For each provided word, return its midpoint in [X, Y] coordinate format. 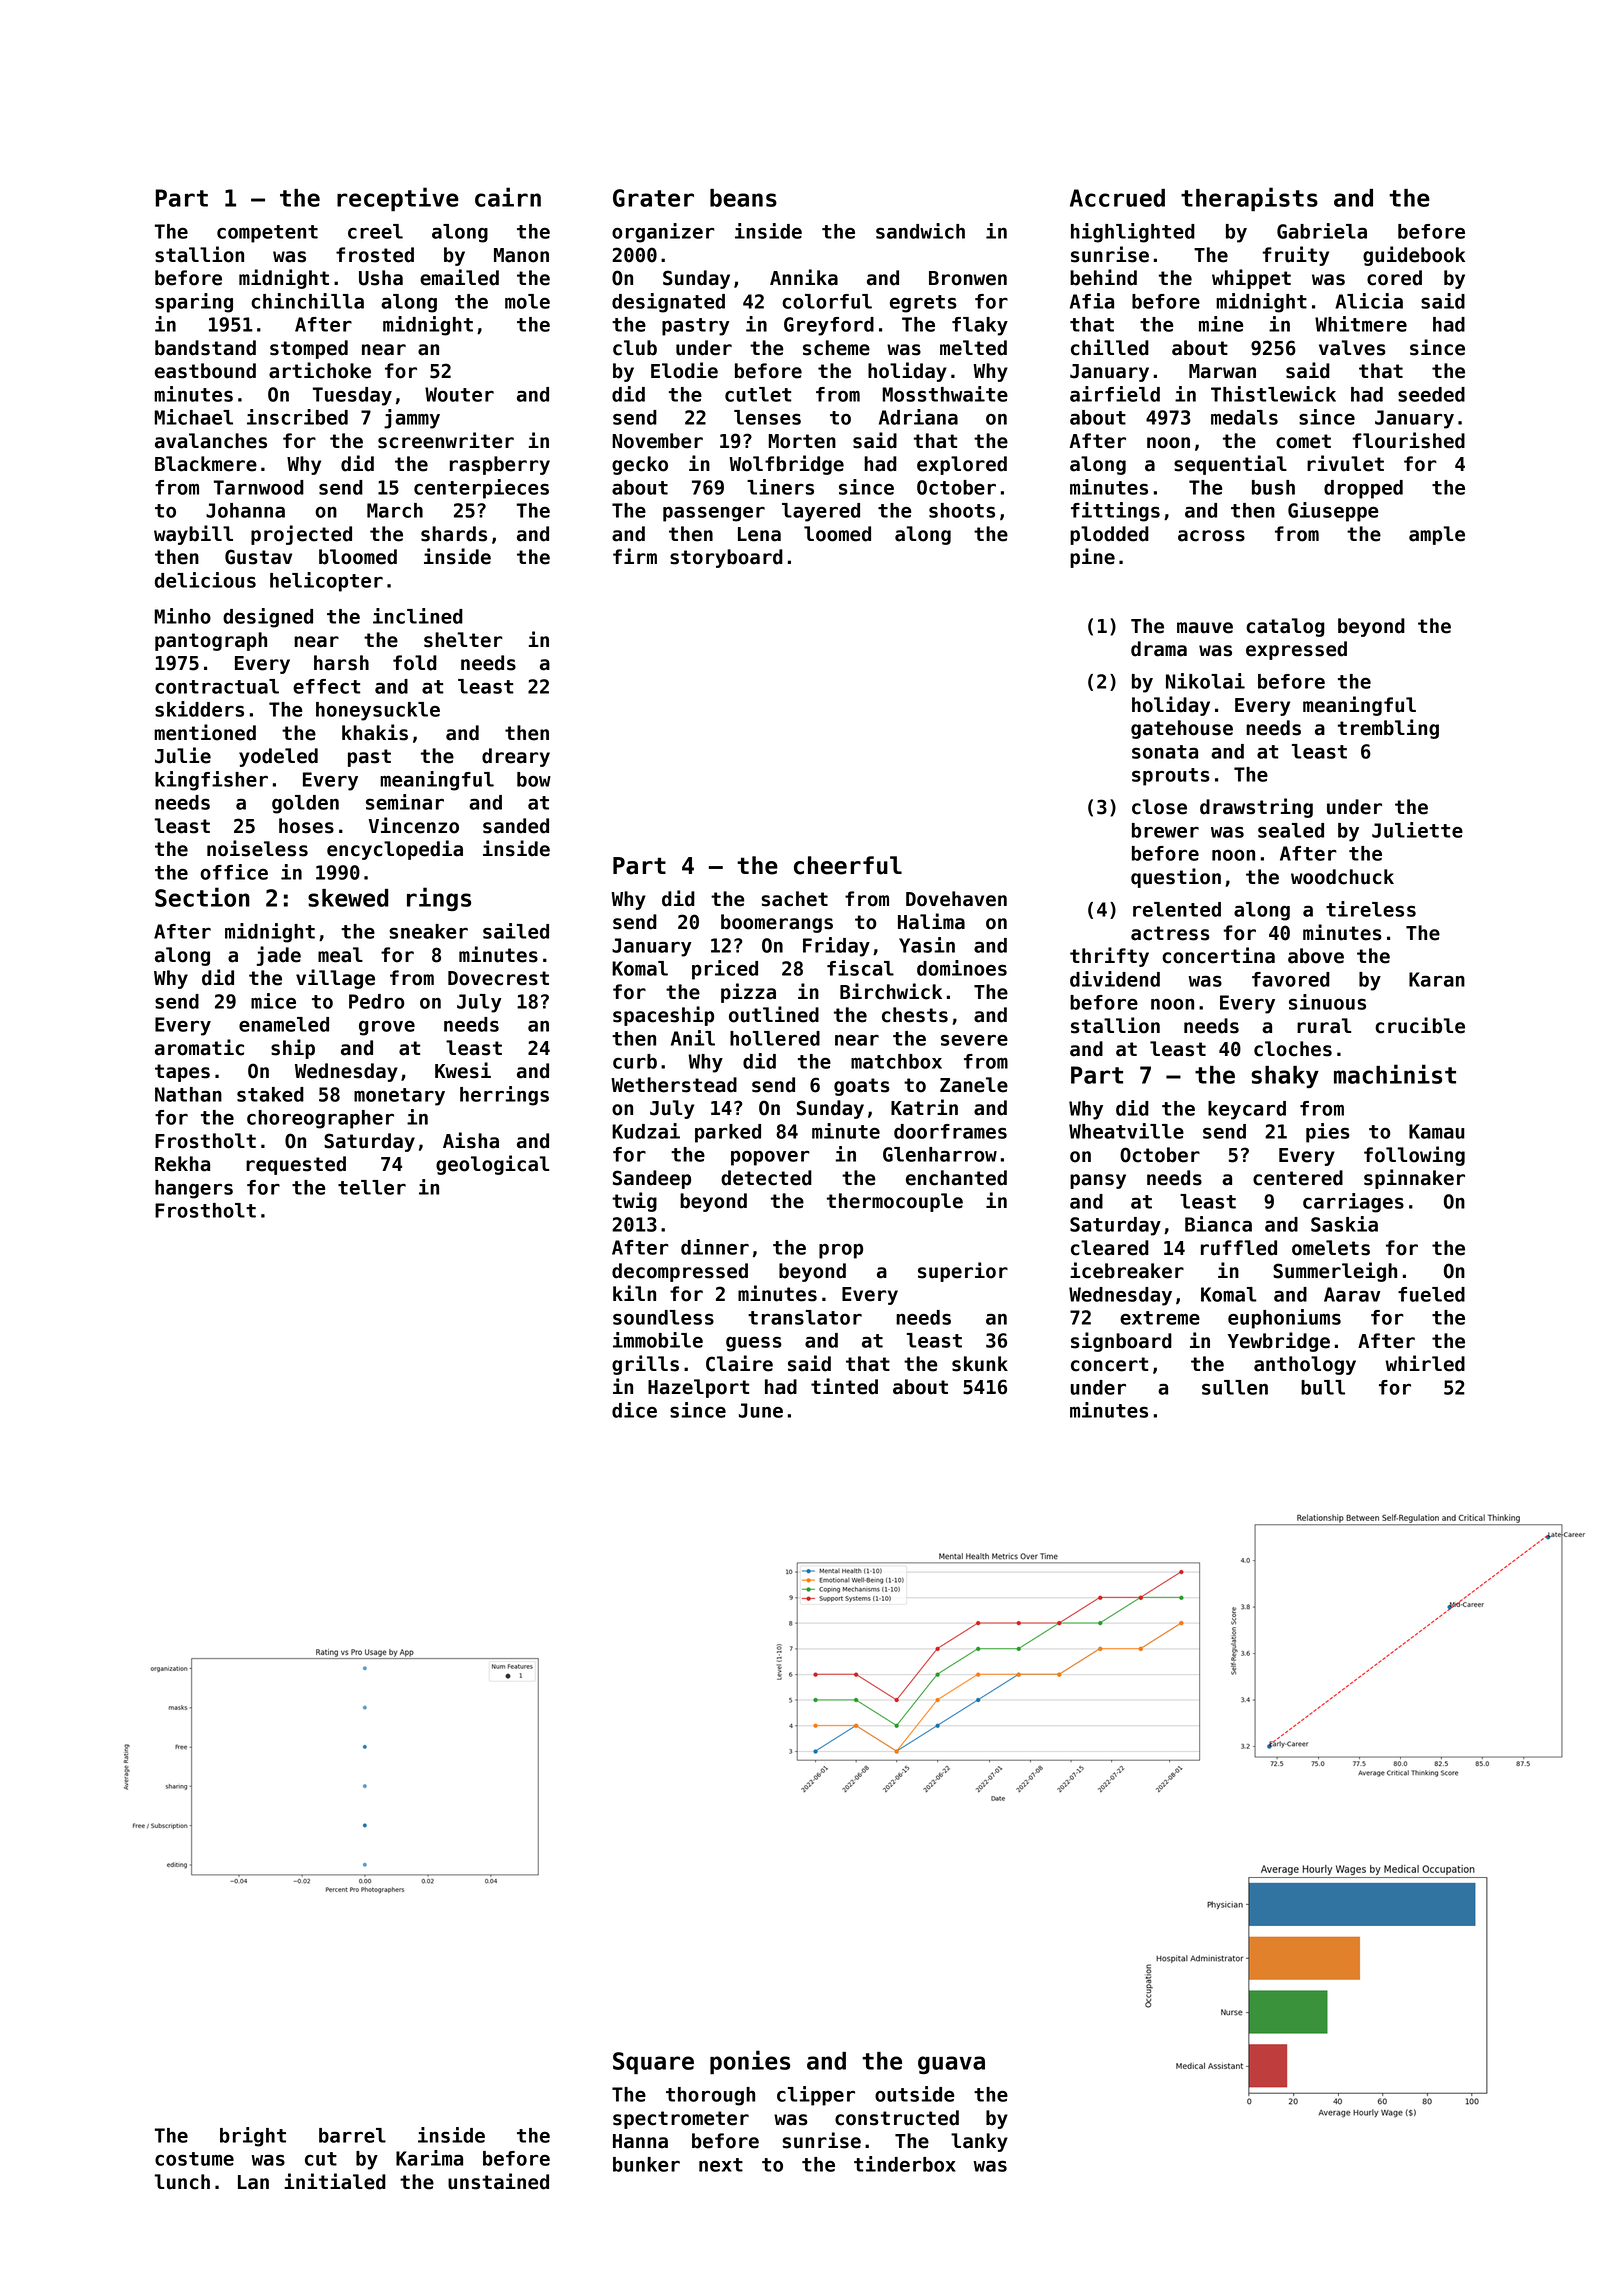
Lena [759, 534]
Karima [429, 2158]
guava [951, 2065]
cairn [508, 197]
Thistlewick [1273, 394]
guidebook [1414, 256]
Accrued [1117, 198]
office [234, 872]
